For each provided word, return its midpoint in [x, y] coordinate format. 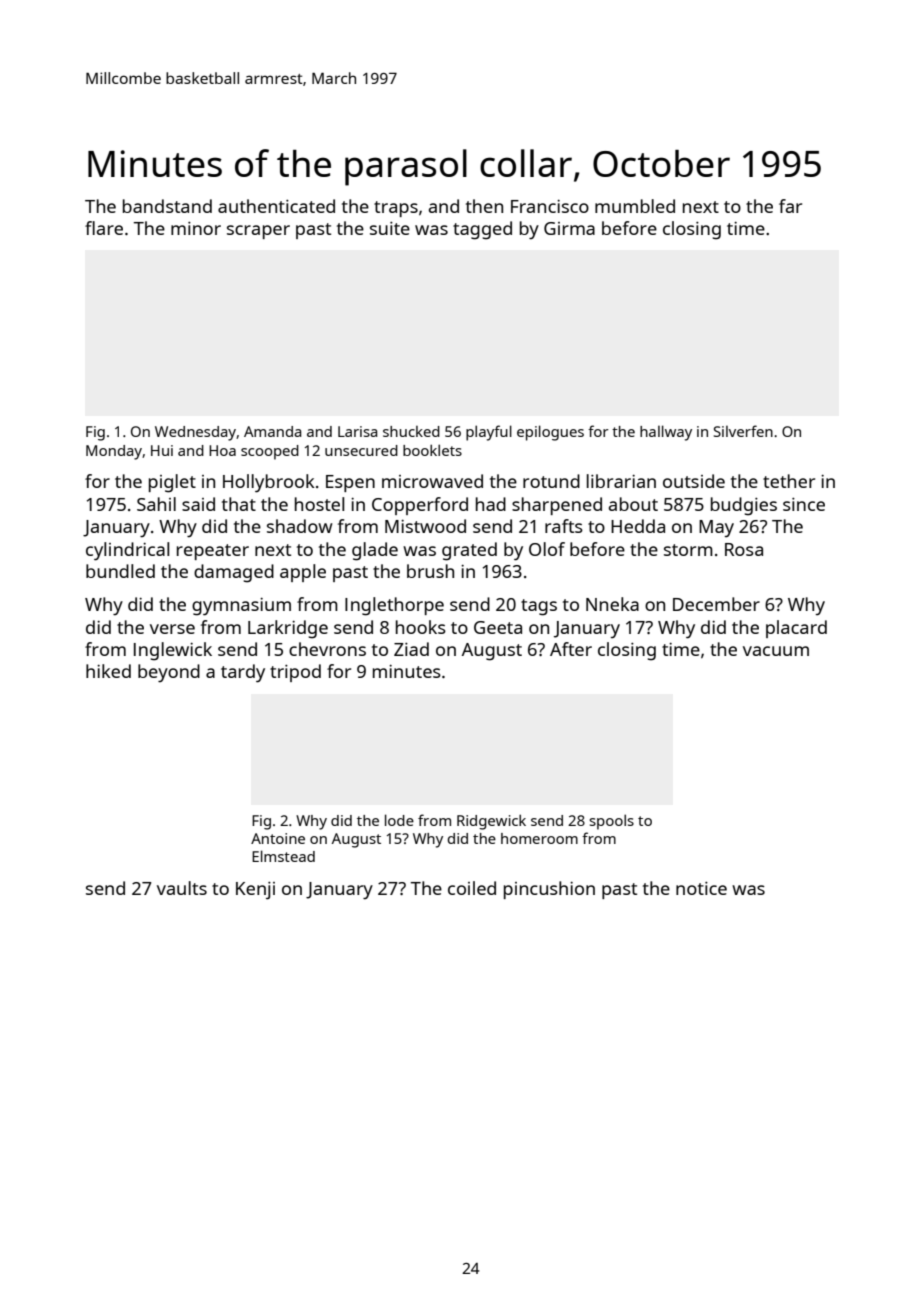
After [571, 649]
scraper [258, 232]
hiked [108, 671]
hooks [421, 627]
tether [789, 481]
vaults [182, 888]
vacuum [776, 651]
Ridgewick [491, 822]
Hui [162, 450]
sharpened [557, 506]
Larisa [357, 431]
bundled [120, 571]
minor [196, 228]
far [790, 206]
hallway [666, 433]
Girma [569, 228]
